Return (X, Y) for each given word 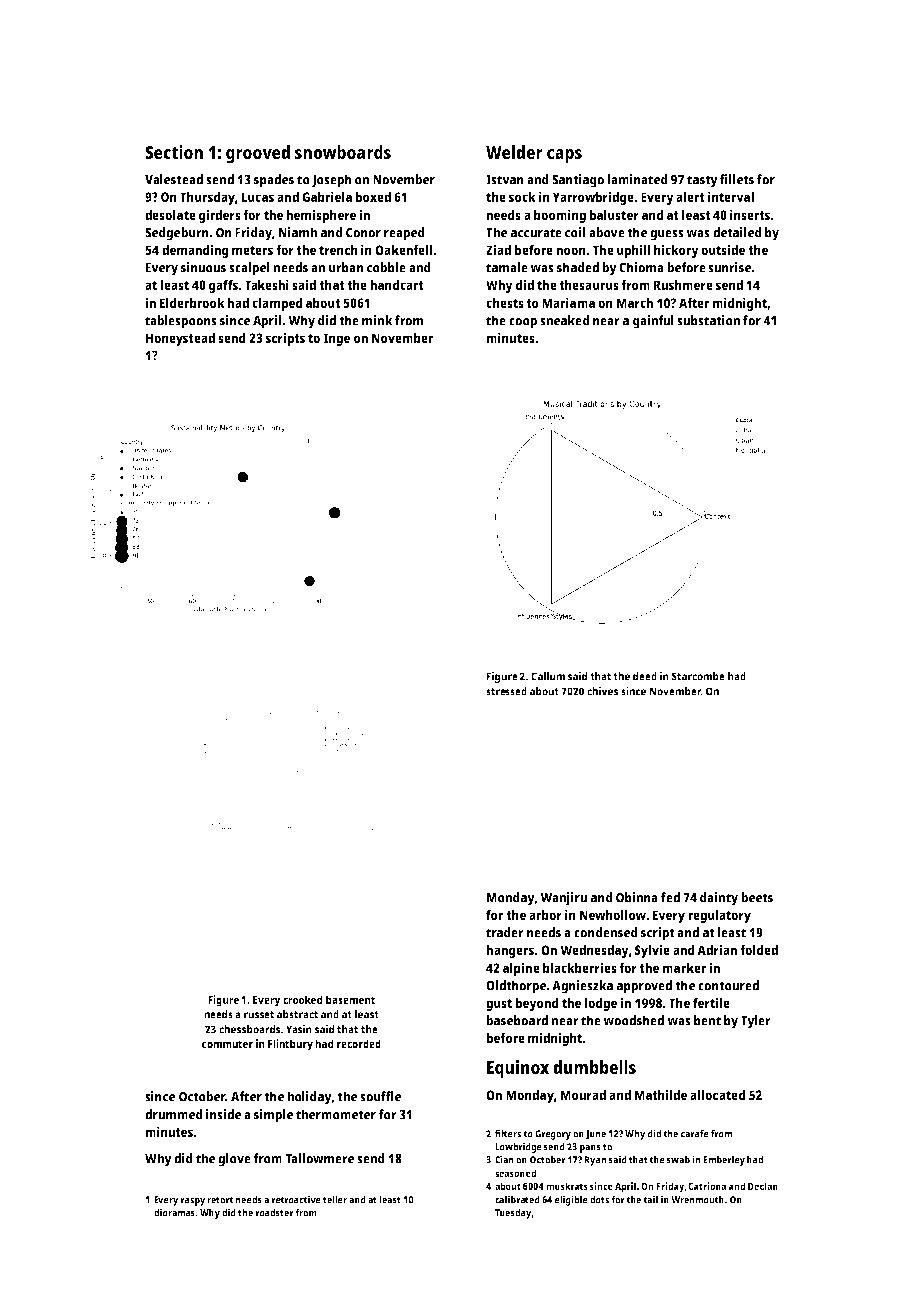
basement (350, 999)
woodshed (633, 1020)
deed (645, 676)
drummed (174, 1114)
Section (174, 152)
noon (571, 251)
